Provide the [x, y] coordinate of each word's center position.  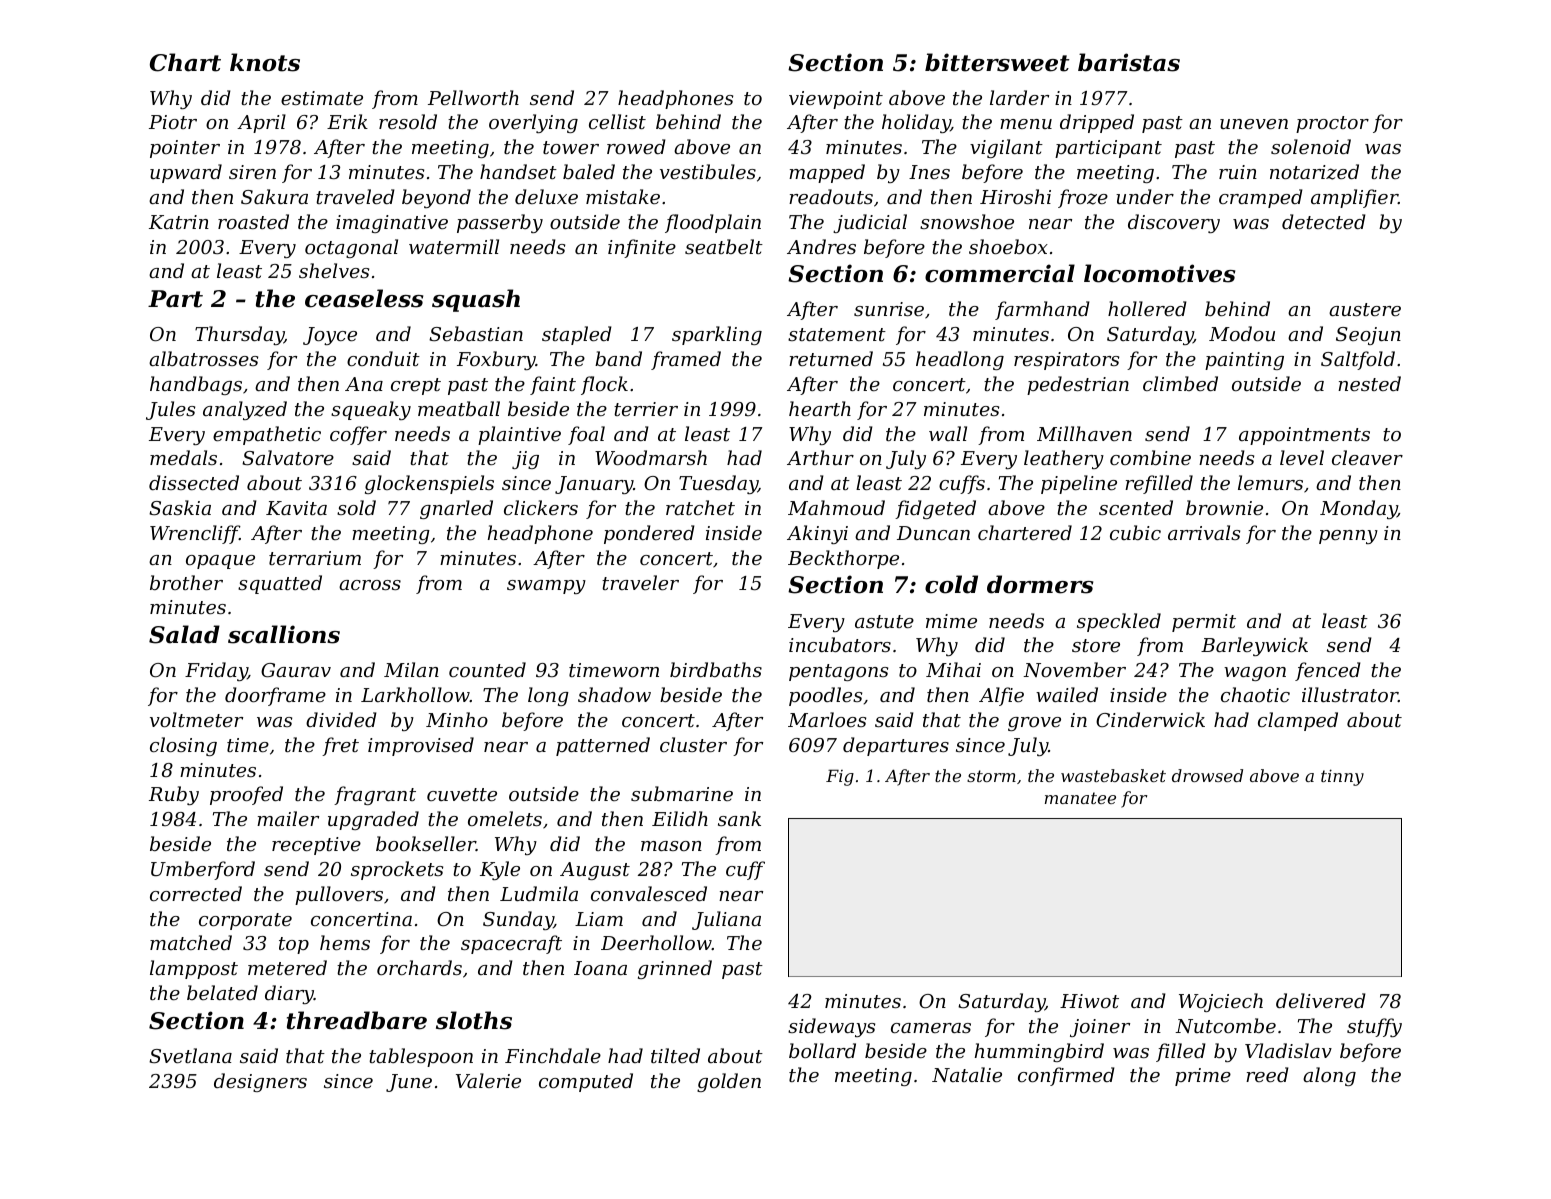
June [409, 1083]
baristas [1129, 62]
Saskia [180, 507]
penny [1348, 537]
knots [265, 62]
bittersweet [997, 62]
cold [951, 584]
